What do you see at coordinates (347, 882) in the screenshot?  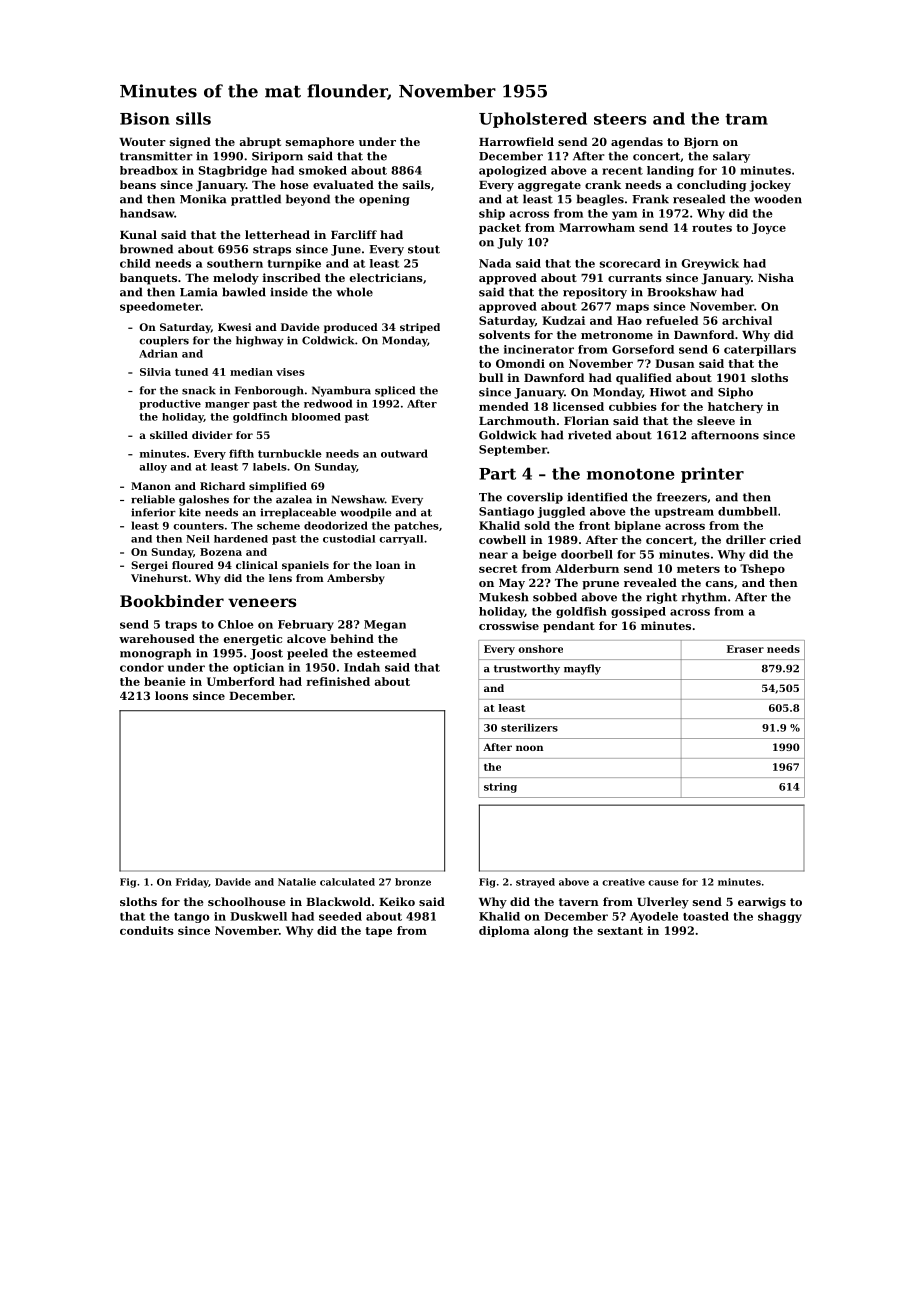 I see `calculated` at bounding box center [347, 882].
